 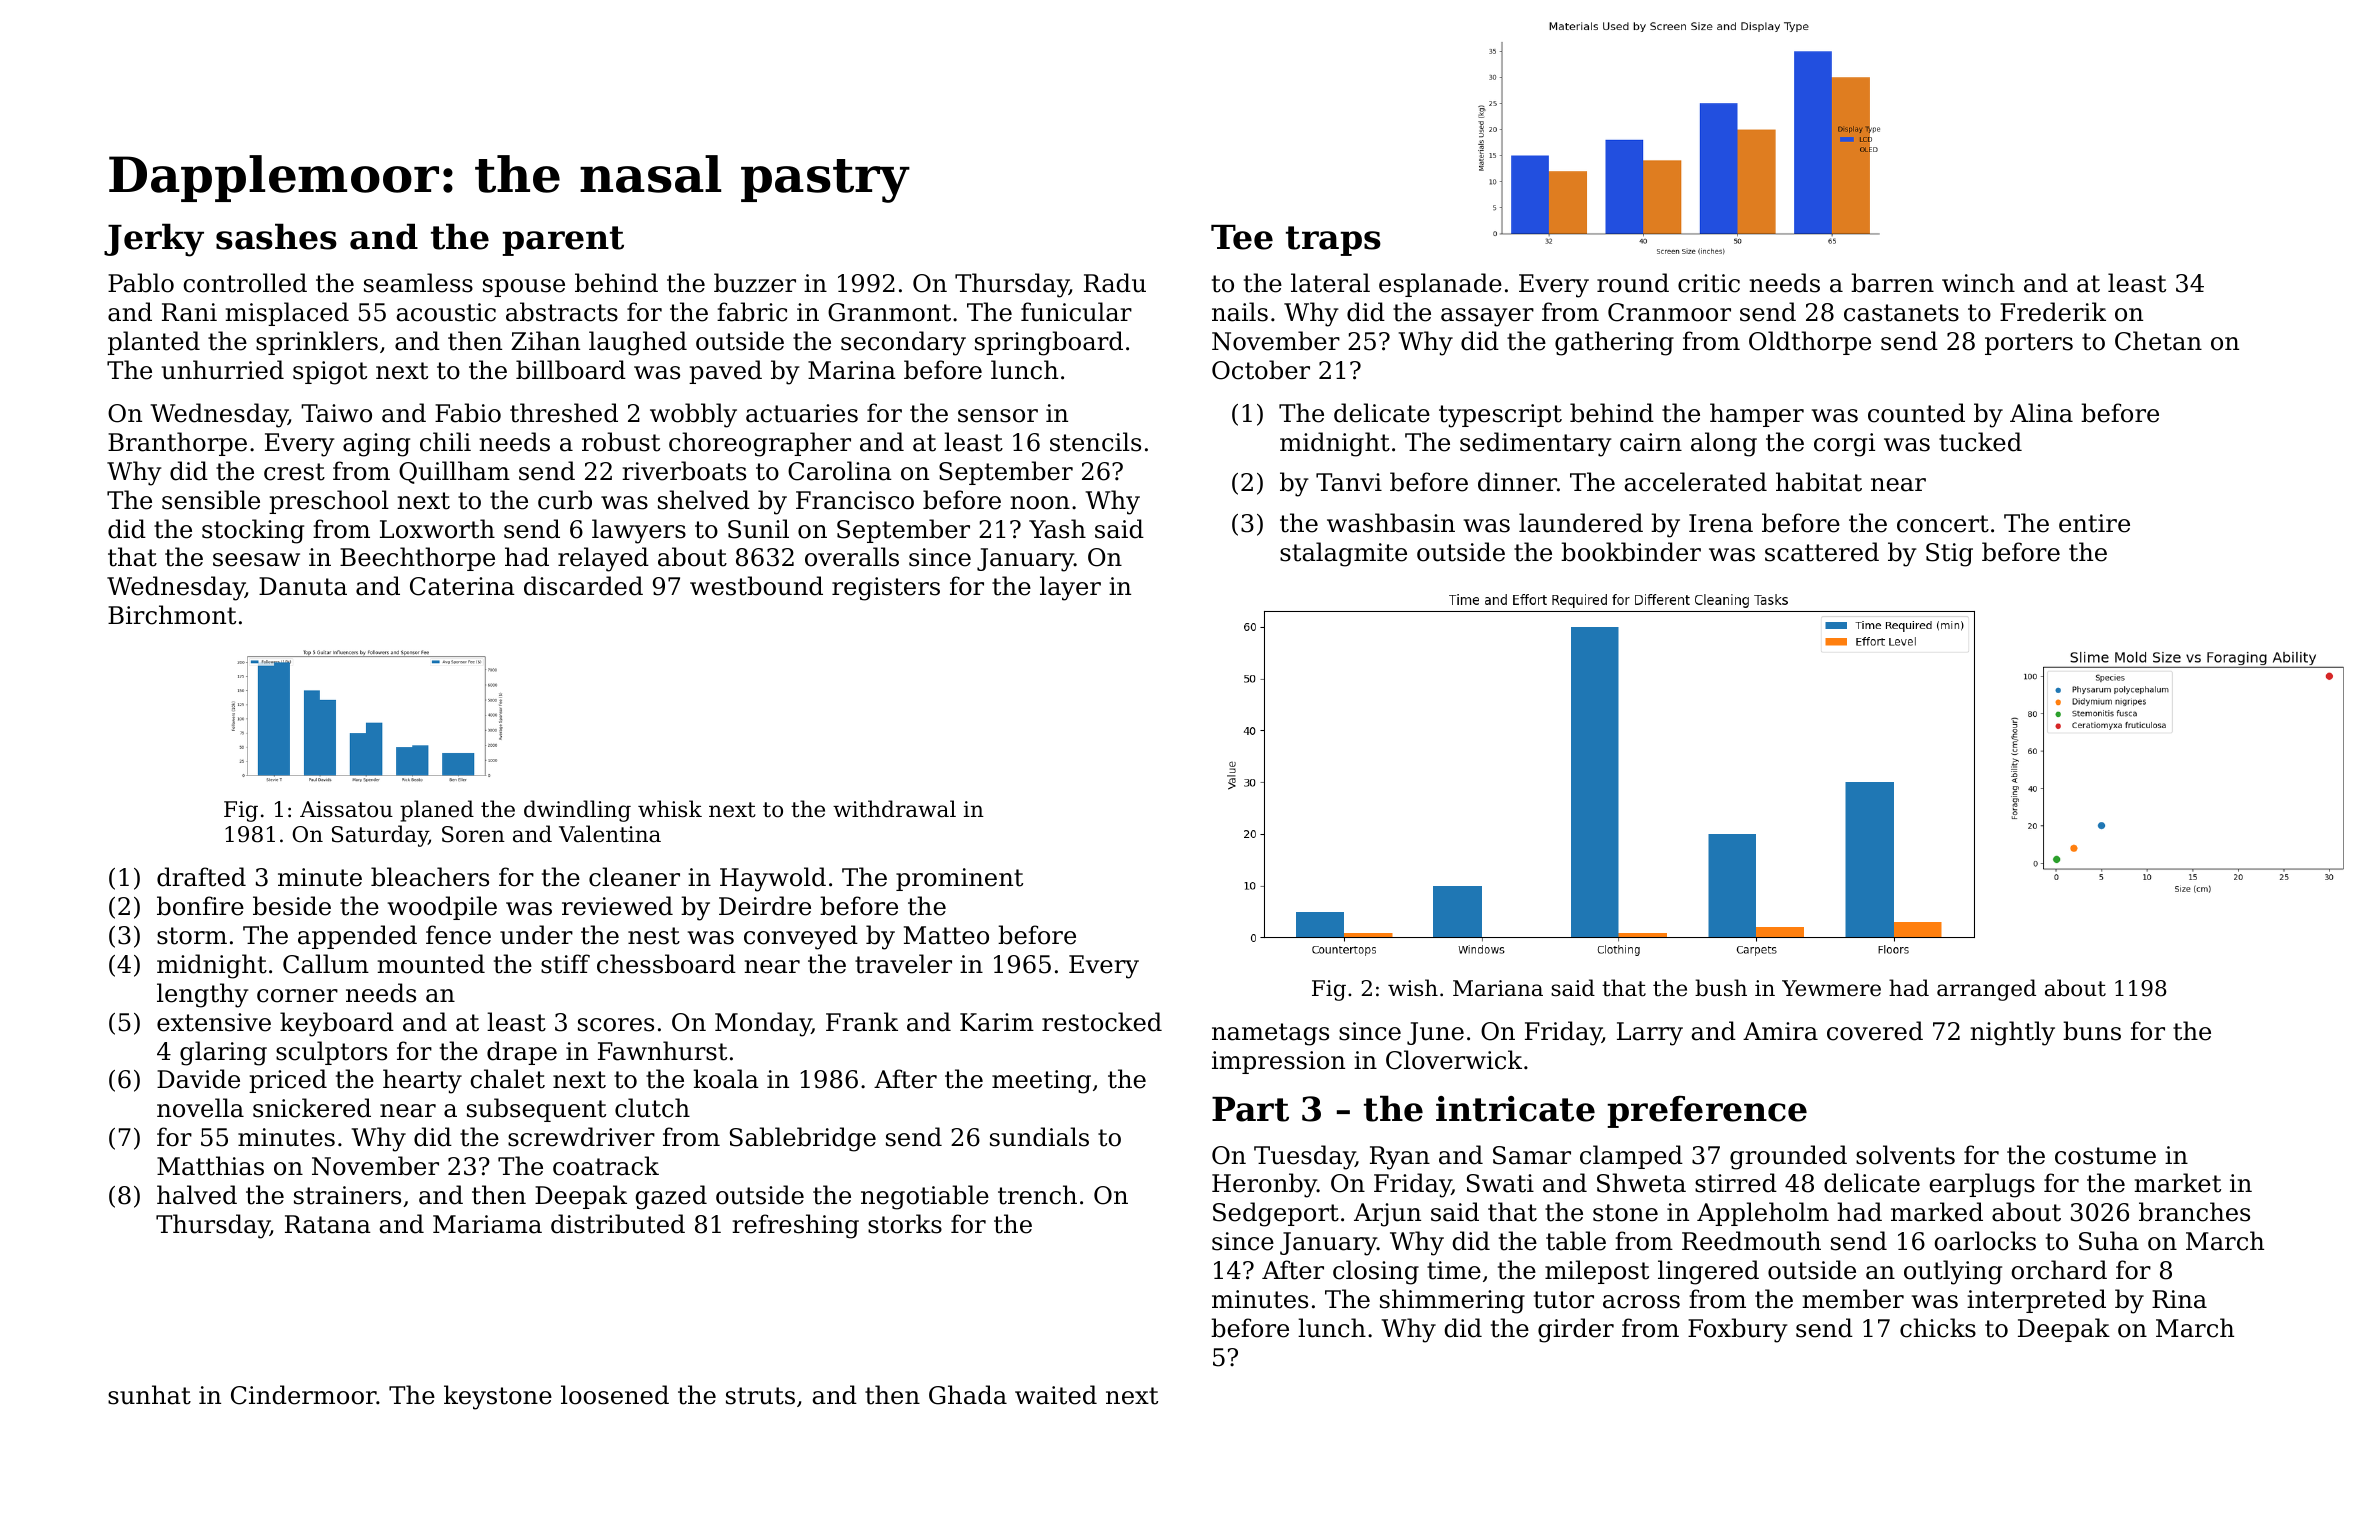 What do you see at coordinates (946, 935) in the page?
I see `Matteo` at bounding box center [946, 935].
